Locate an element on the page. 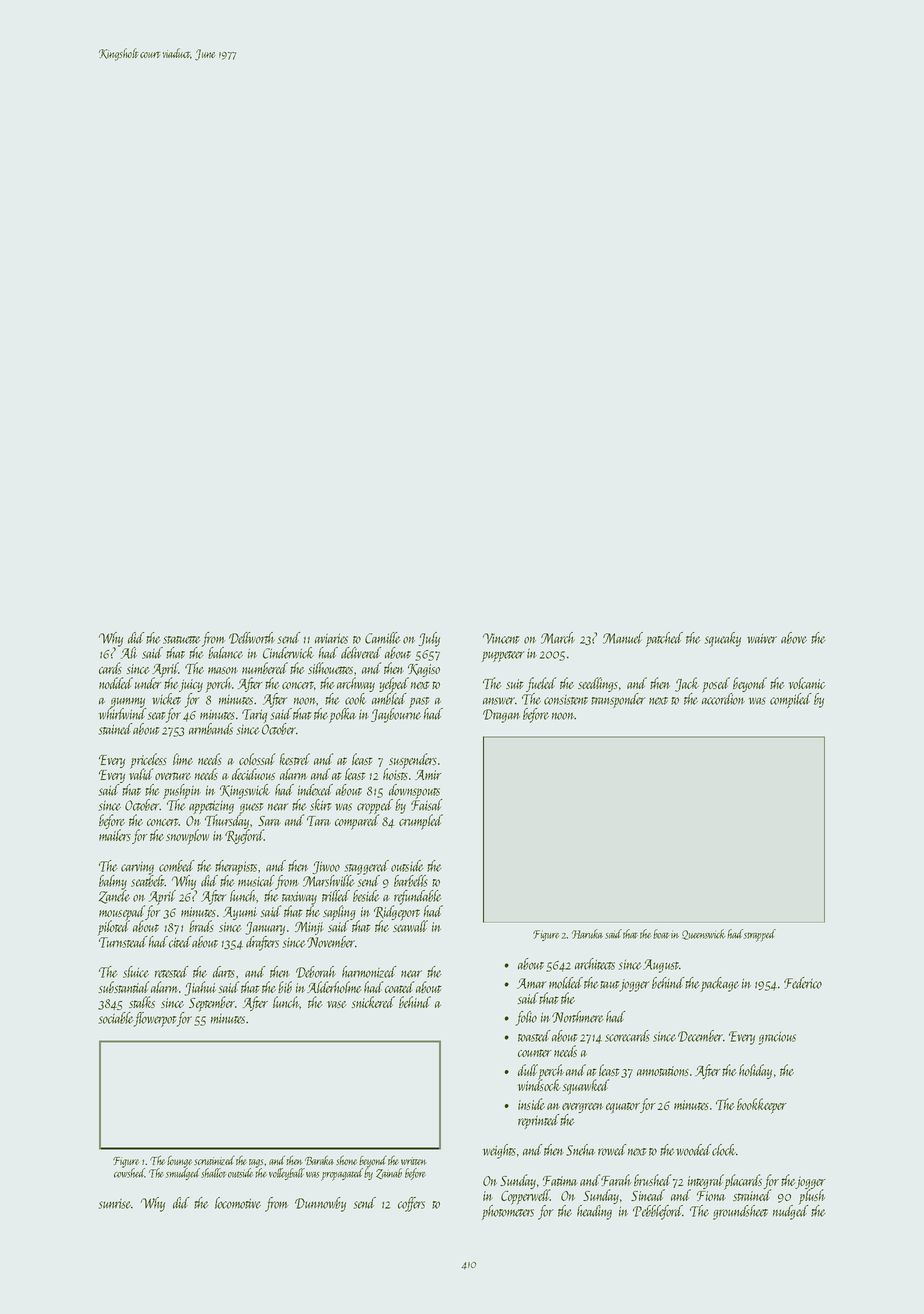 The height and width of the document is (1314, 924). sociable is located at coordinates (116, 1018).
